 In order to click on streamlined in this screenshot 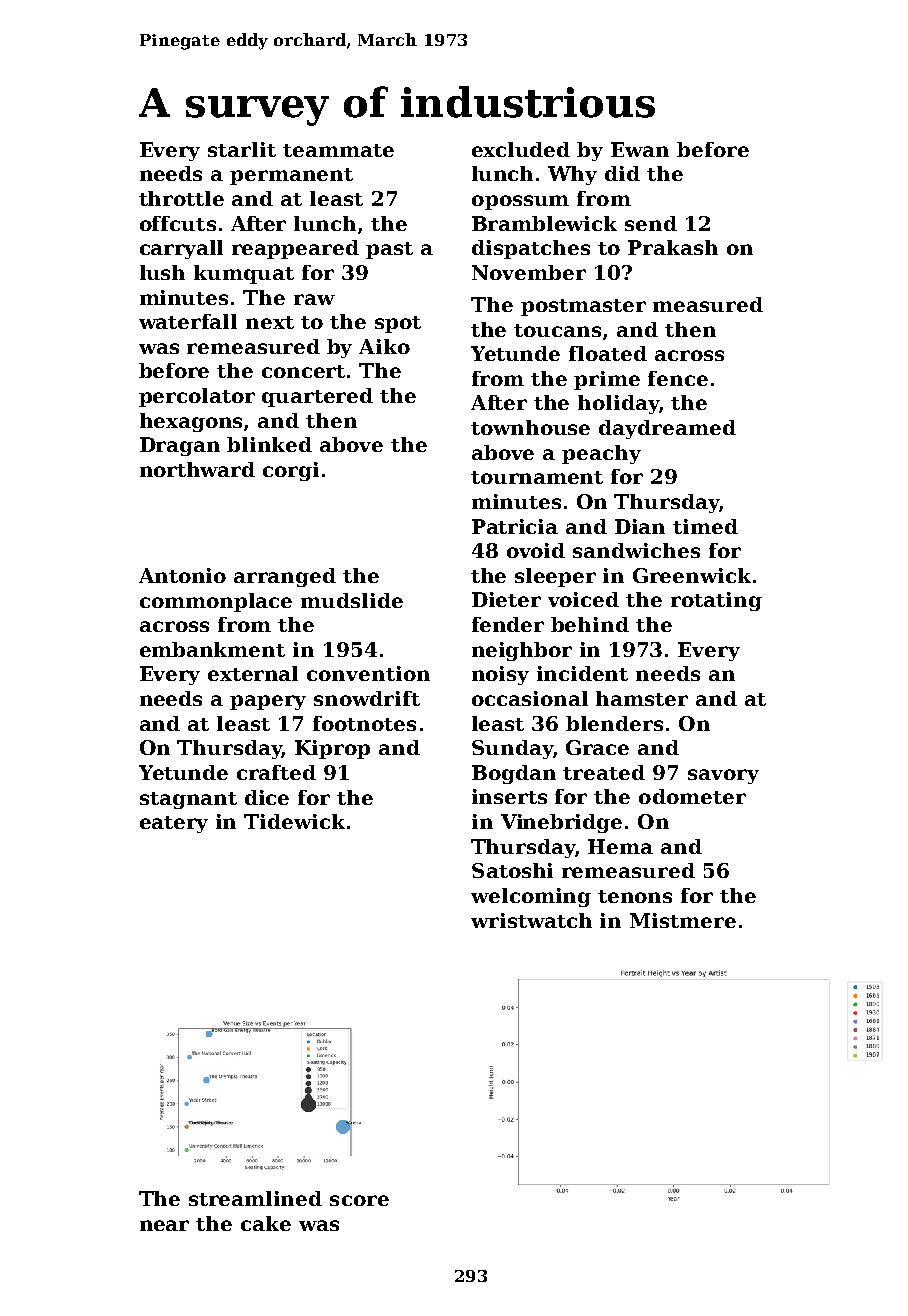, I will do `click(255, 1198)`.
